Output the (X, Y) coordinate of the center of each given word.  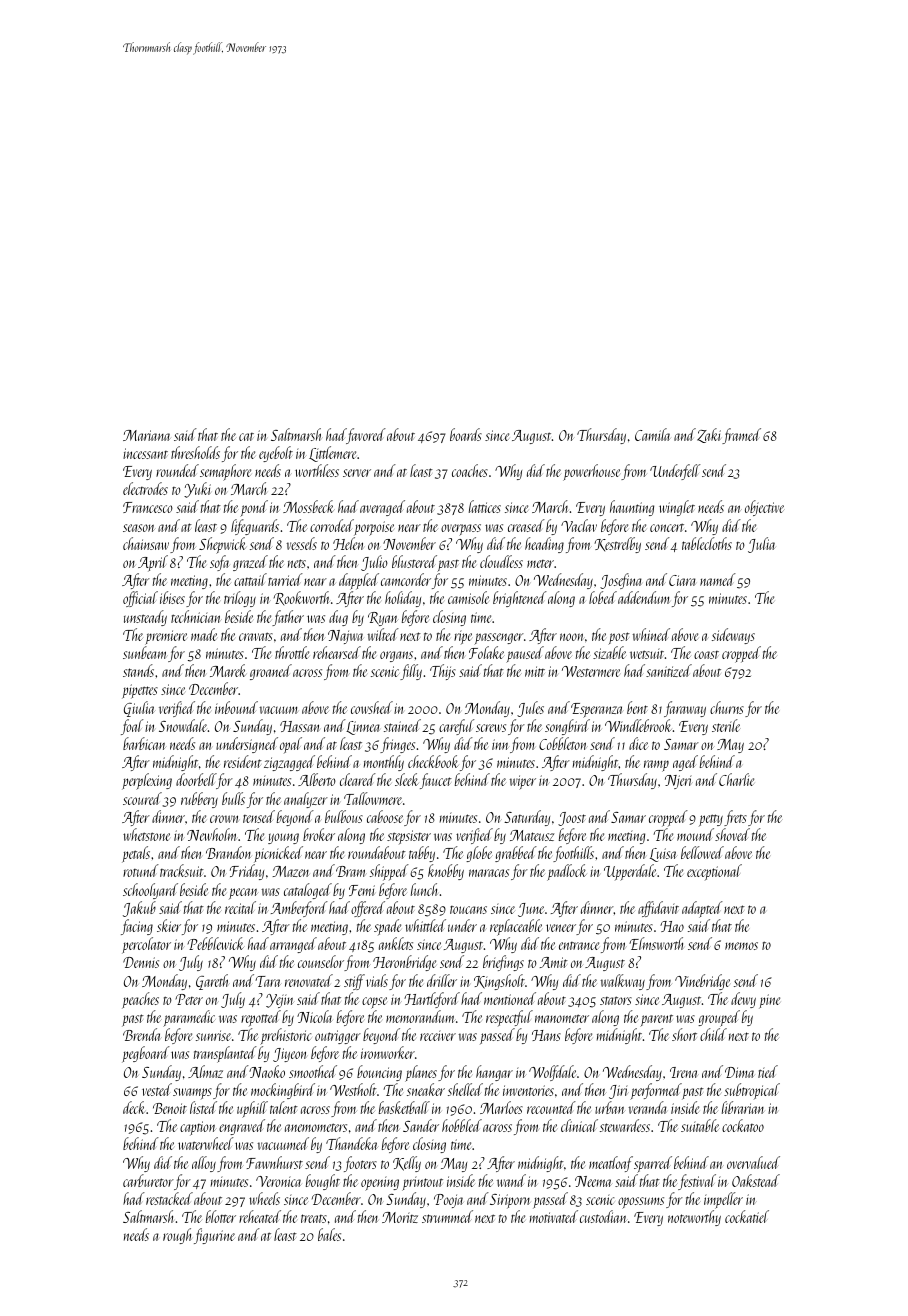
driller (442, 980)
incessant (145, 453)
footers (360, 1164)
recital (240, 907)
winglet (677, 508)
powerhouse (591, 472)
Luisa (663, 855)
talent (284, 1107)
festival (697, 1182)
